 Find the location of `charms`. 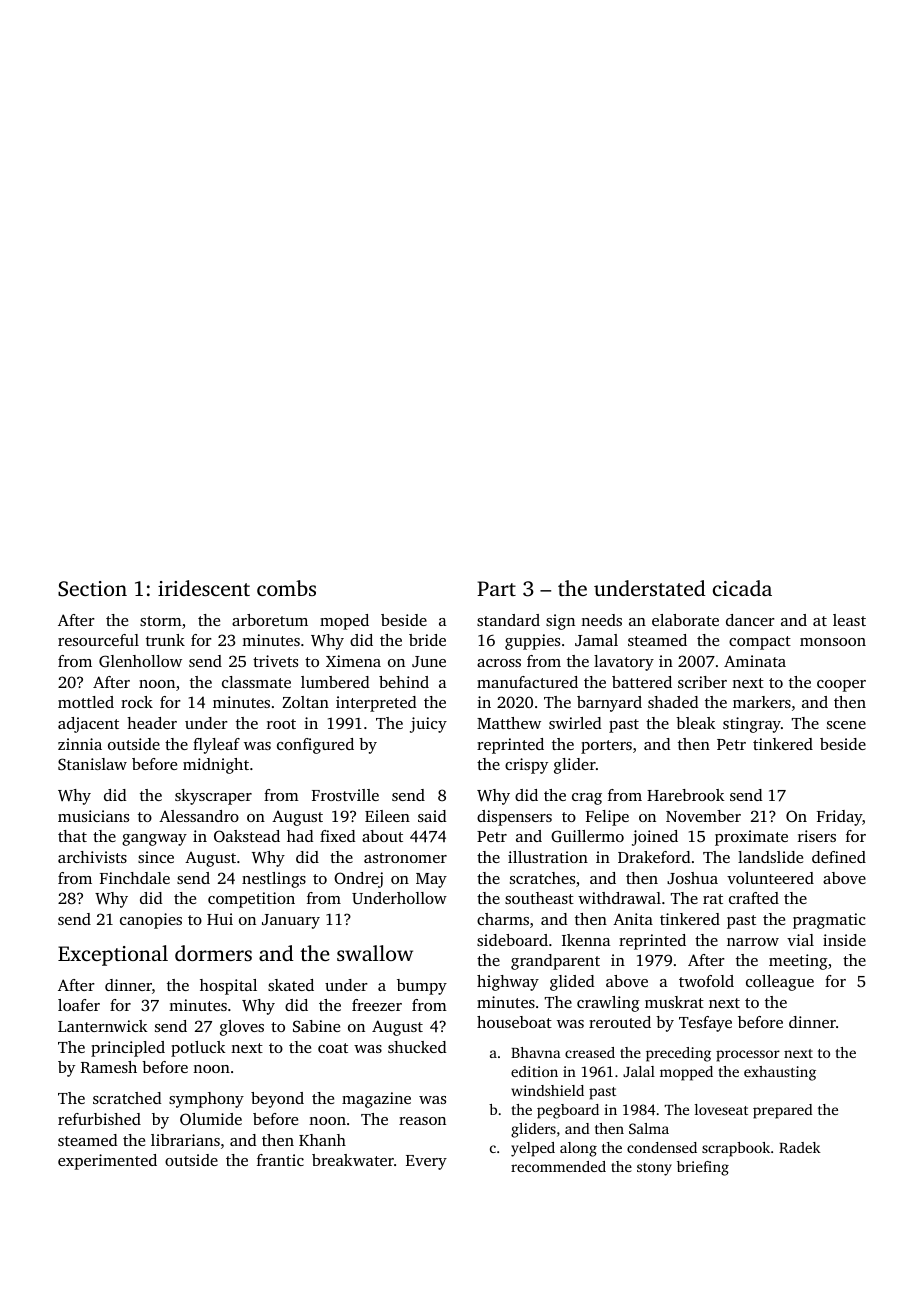

charms is located at coordinates (503, 919).
